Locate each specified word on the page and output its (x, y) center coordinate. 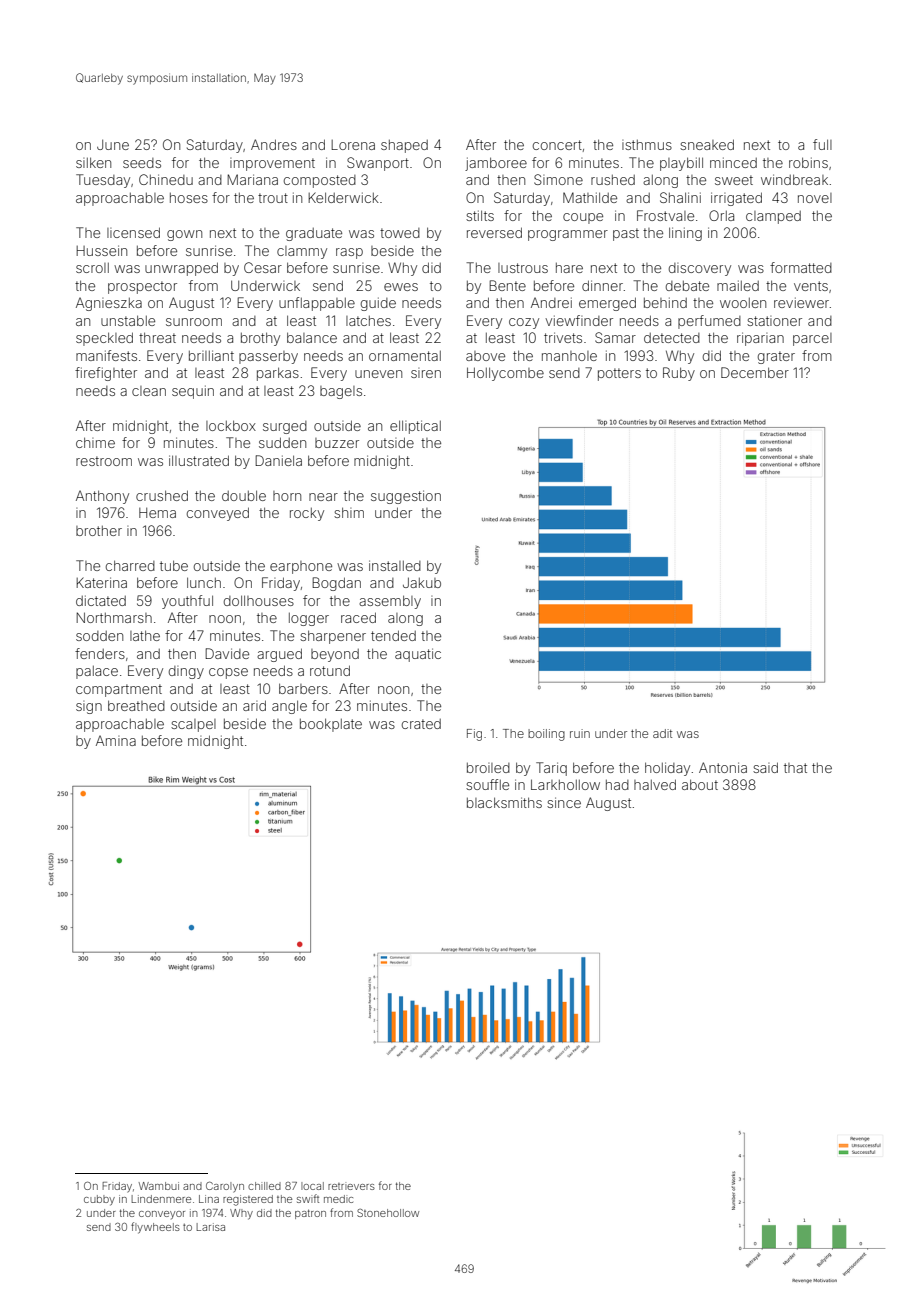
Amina (116, 740)
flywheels (155, 1228)
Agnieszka (109, 304)
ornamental (405, 356)
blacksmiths (504, 802)
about (700, 784)
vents (811, 286)
